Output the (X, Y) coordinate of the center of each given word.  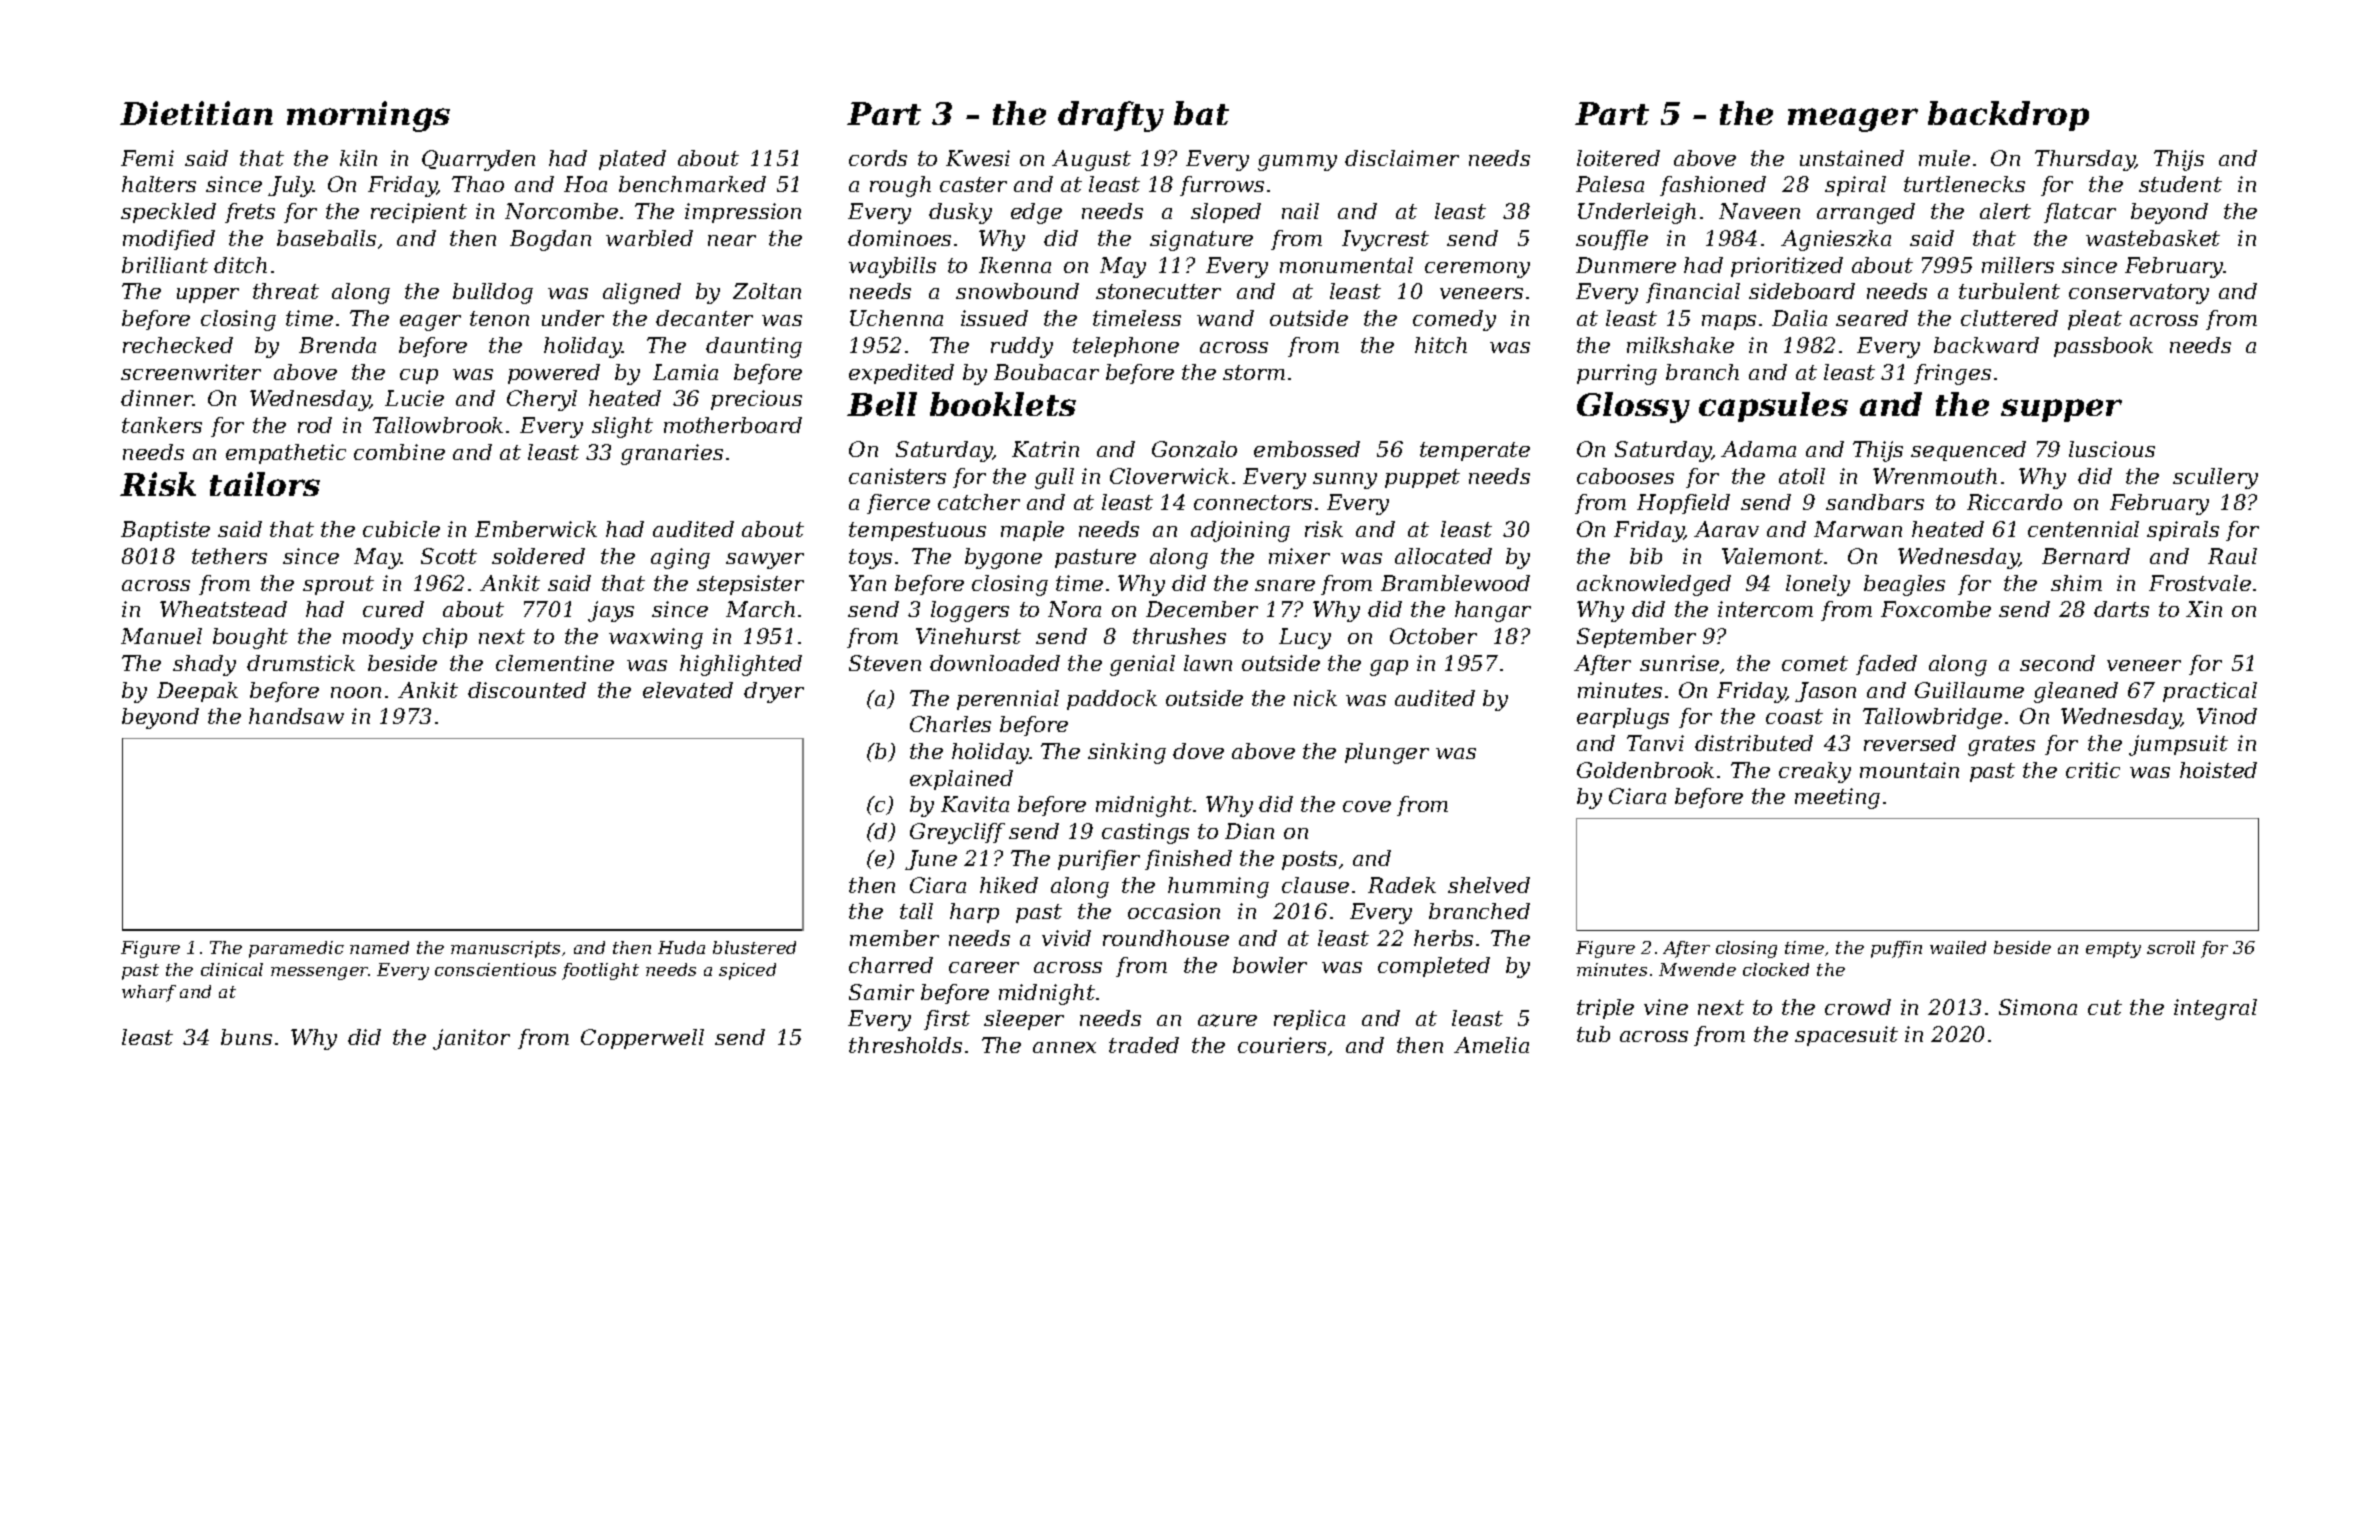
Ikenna (1015, 265)
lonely (1818, 585)
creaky (1815, 772)
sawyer (765, 561)
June (931, 860)
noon (356, 692)
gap (1389, 668)
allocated (1443, 556)
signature (1201, 240)
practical (2210, 692)
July (290, 186)
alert (2005, 211)
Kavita (975, 804)
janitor (471, 1039)
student (2180, 184)
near (732, 240)
